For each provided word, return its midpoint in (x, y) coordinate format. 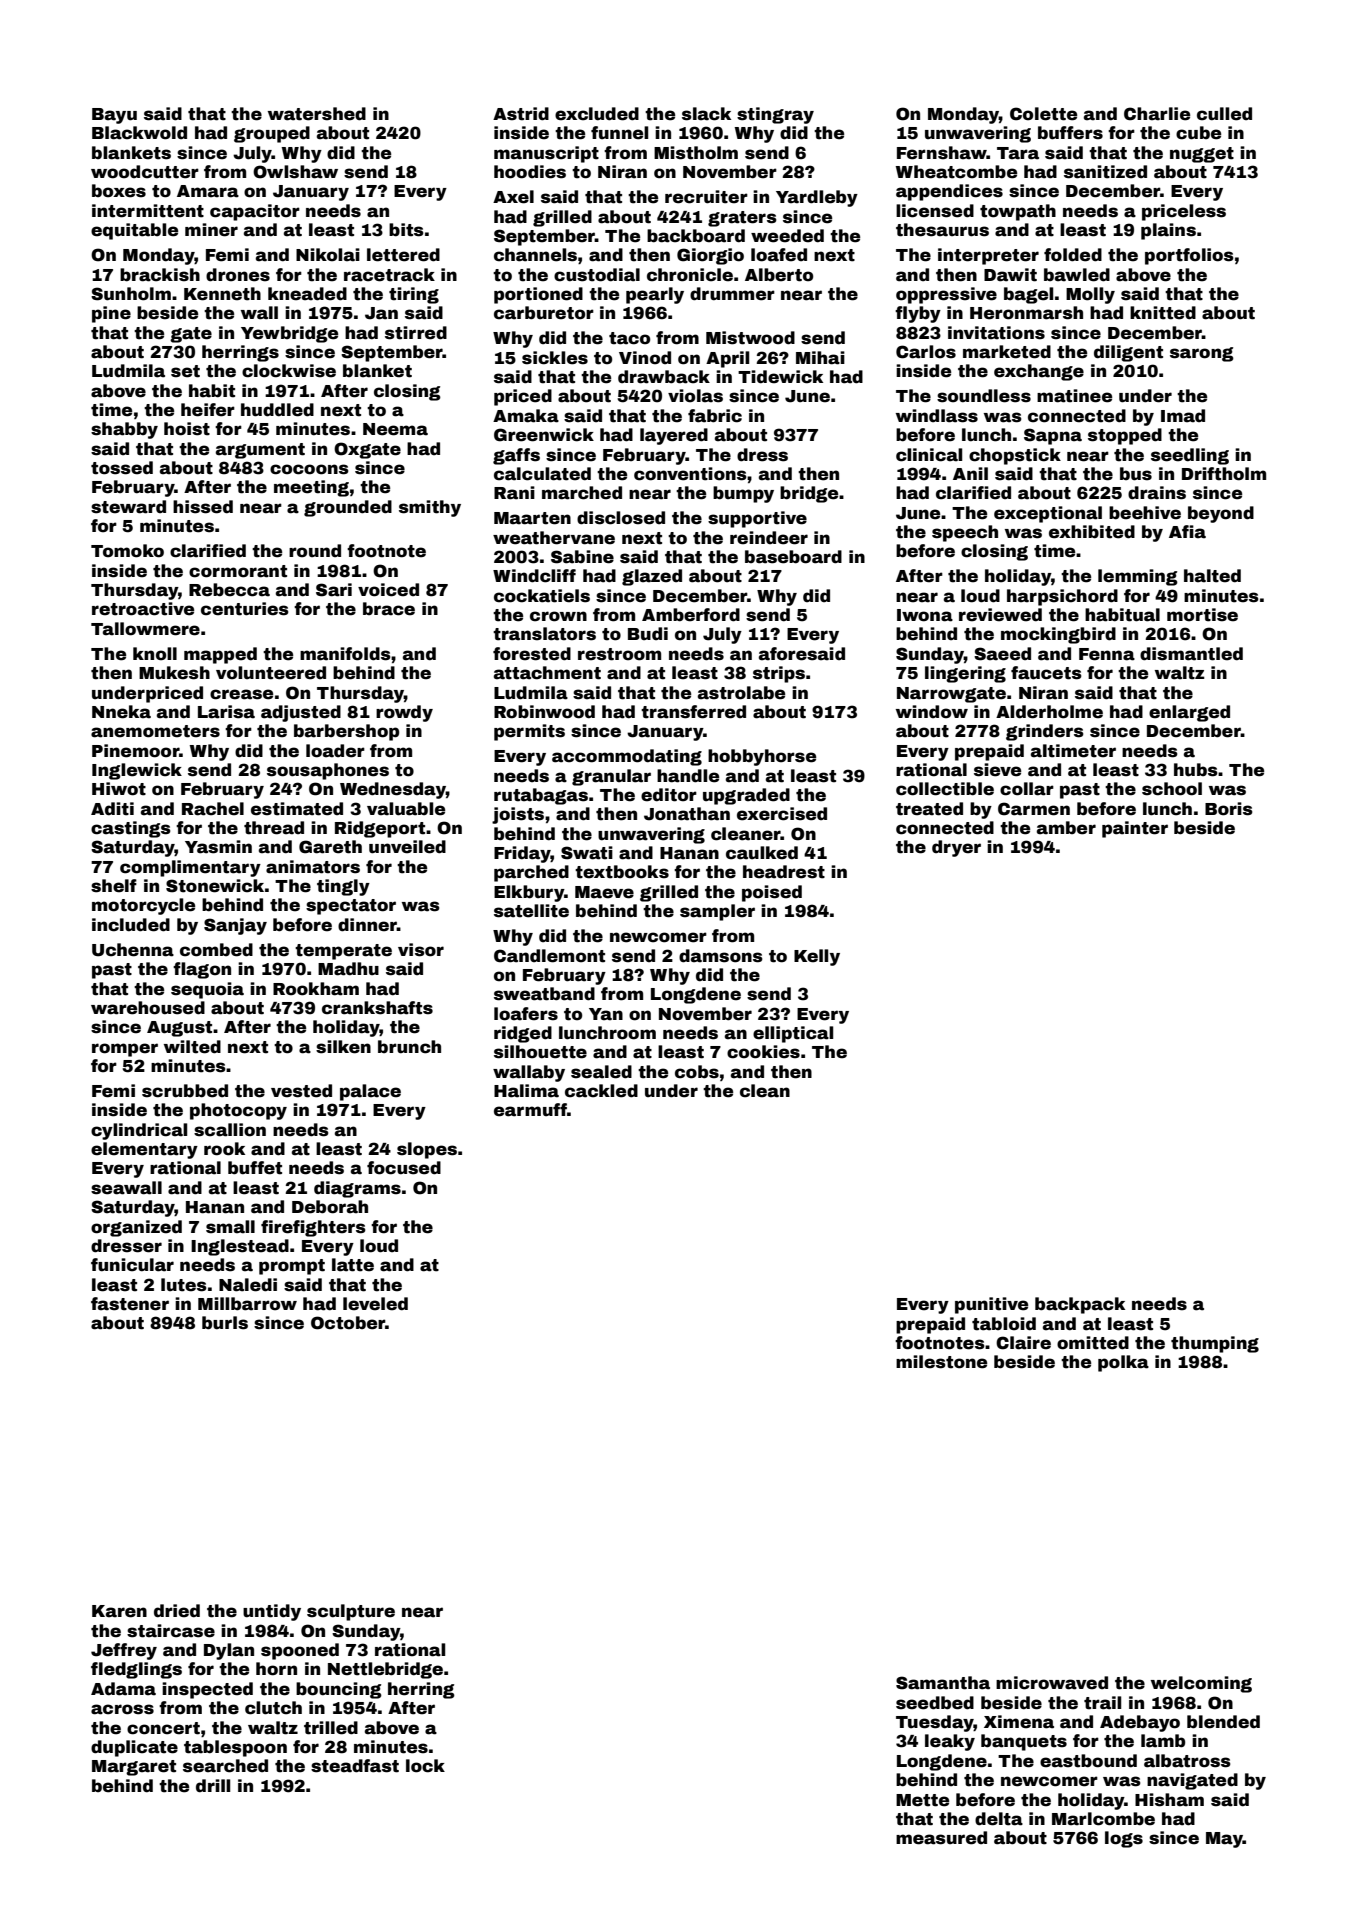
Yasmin (218, 847)
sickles (555, 358)
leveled (375, 1304)
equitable (134, 231)
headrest (784, 872)
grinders (1045, 732)
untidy (272, 1612)
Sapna (1053, 436)
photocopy (238, 1111)
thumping (1215, 1344)
